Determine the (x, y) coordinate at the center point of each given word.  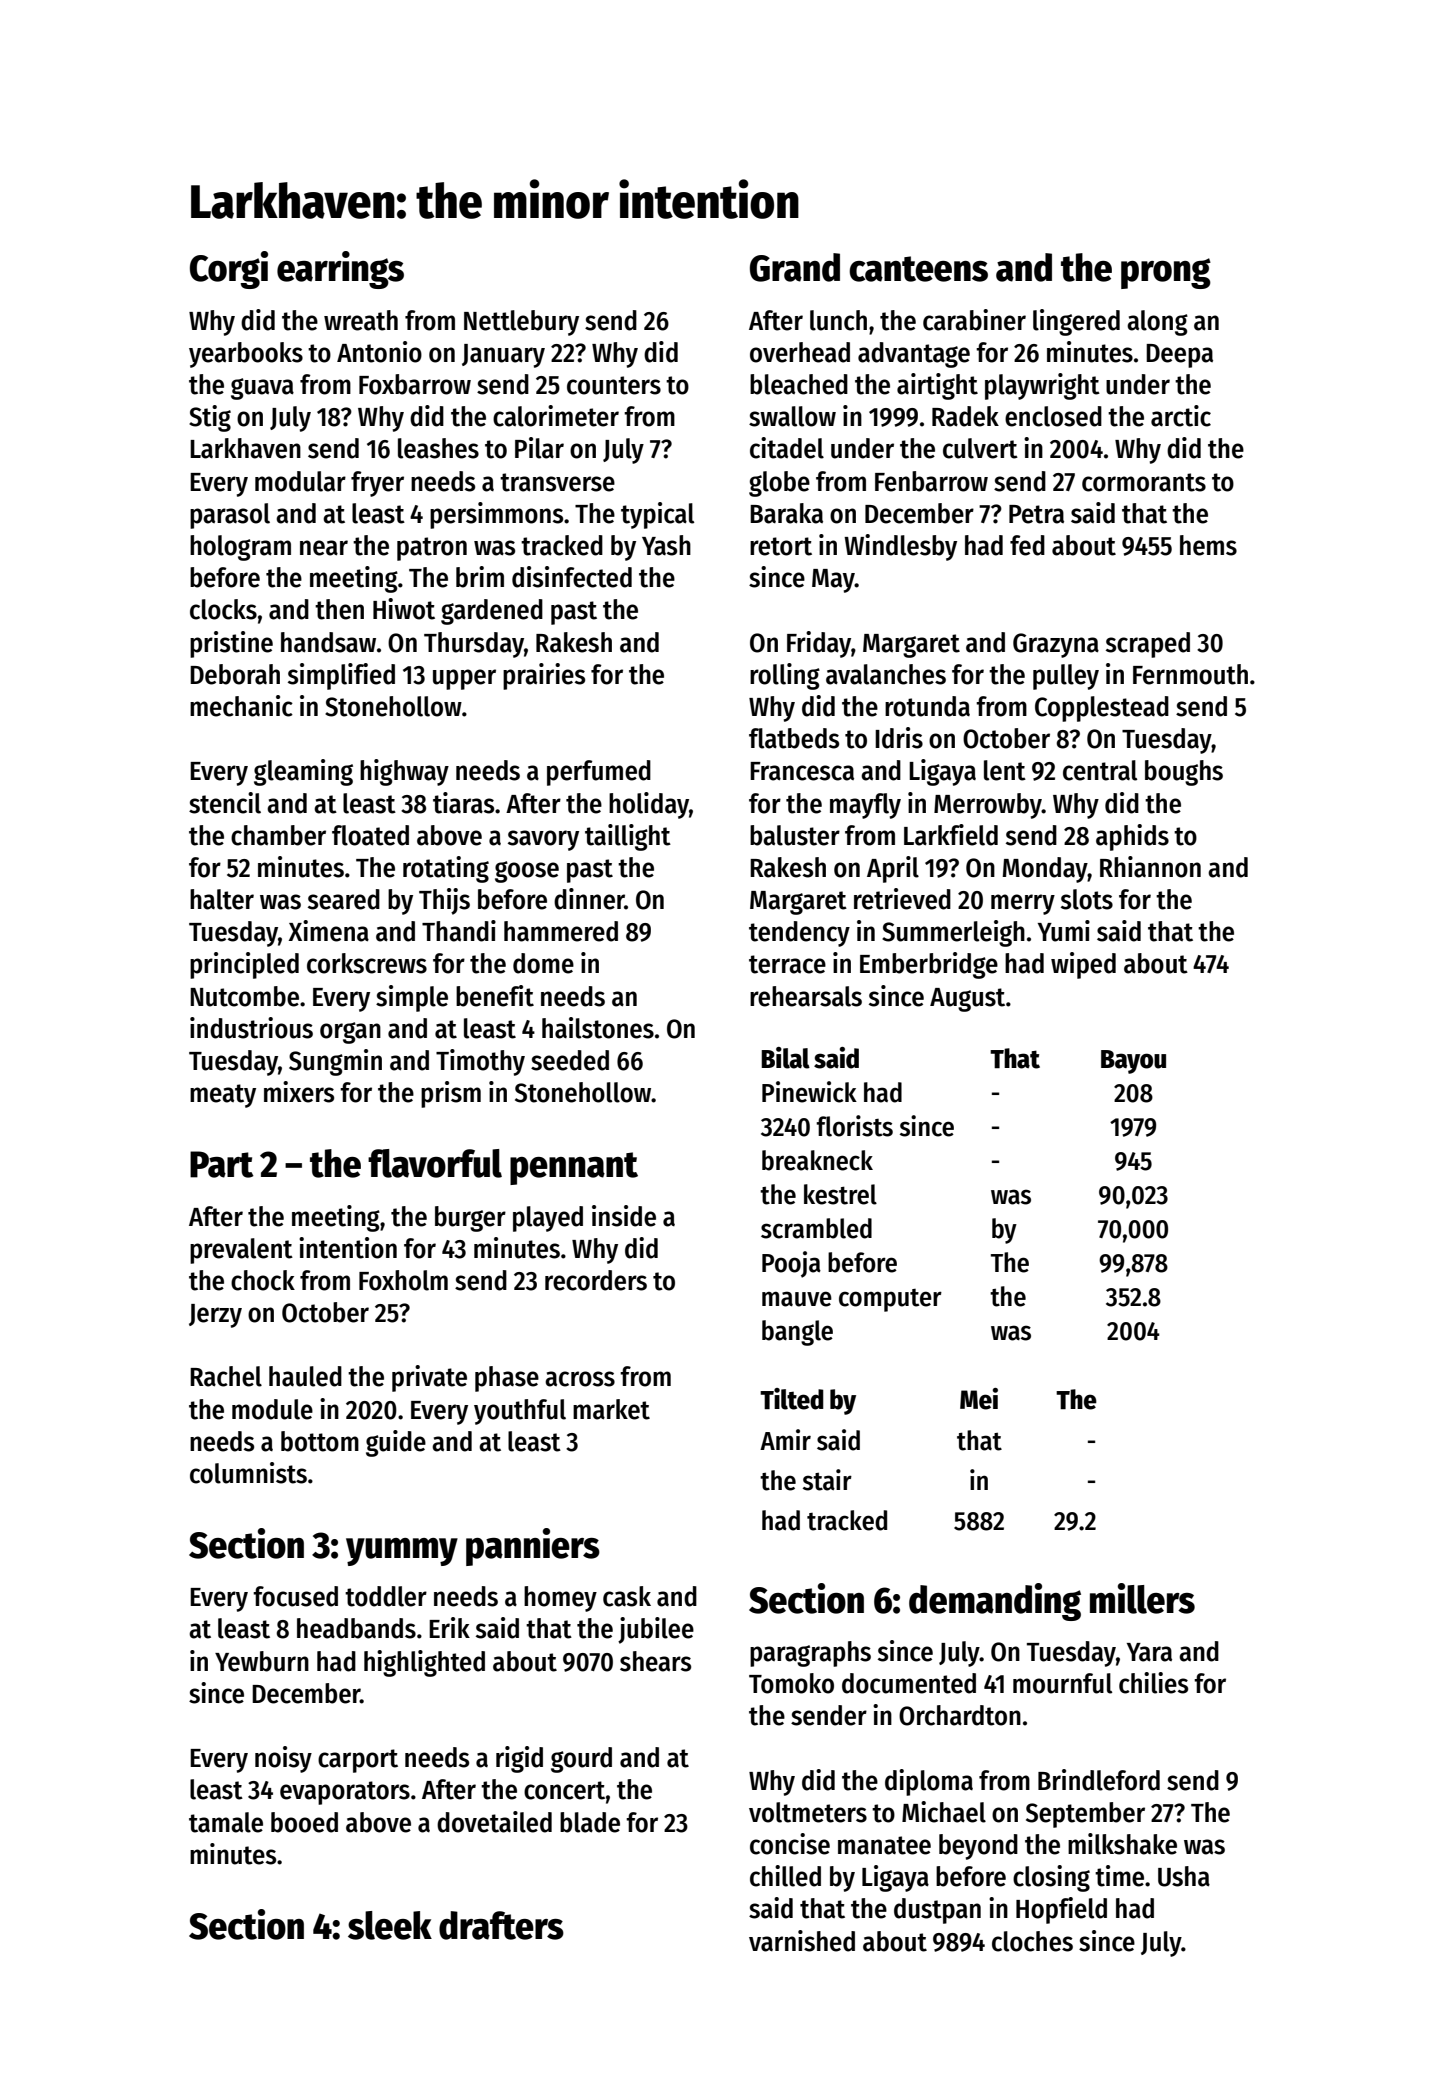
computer (890, 1300)
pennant (574, 1168)
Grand (795, 267)
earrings (340, 270)
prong (1166, 273)
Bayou (1133, 1062)
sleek (390, 1925)
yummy (402, 1552)
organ (350, 1033)
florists (854, 1126)
